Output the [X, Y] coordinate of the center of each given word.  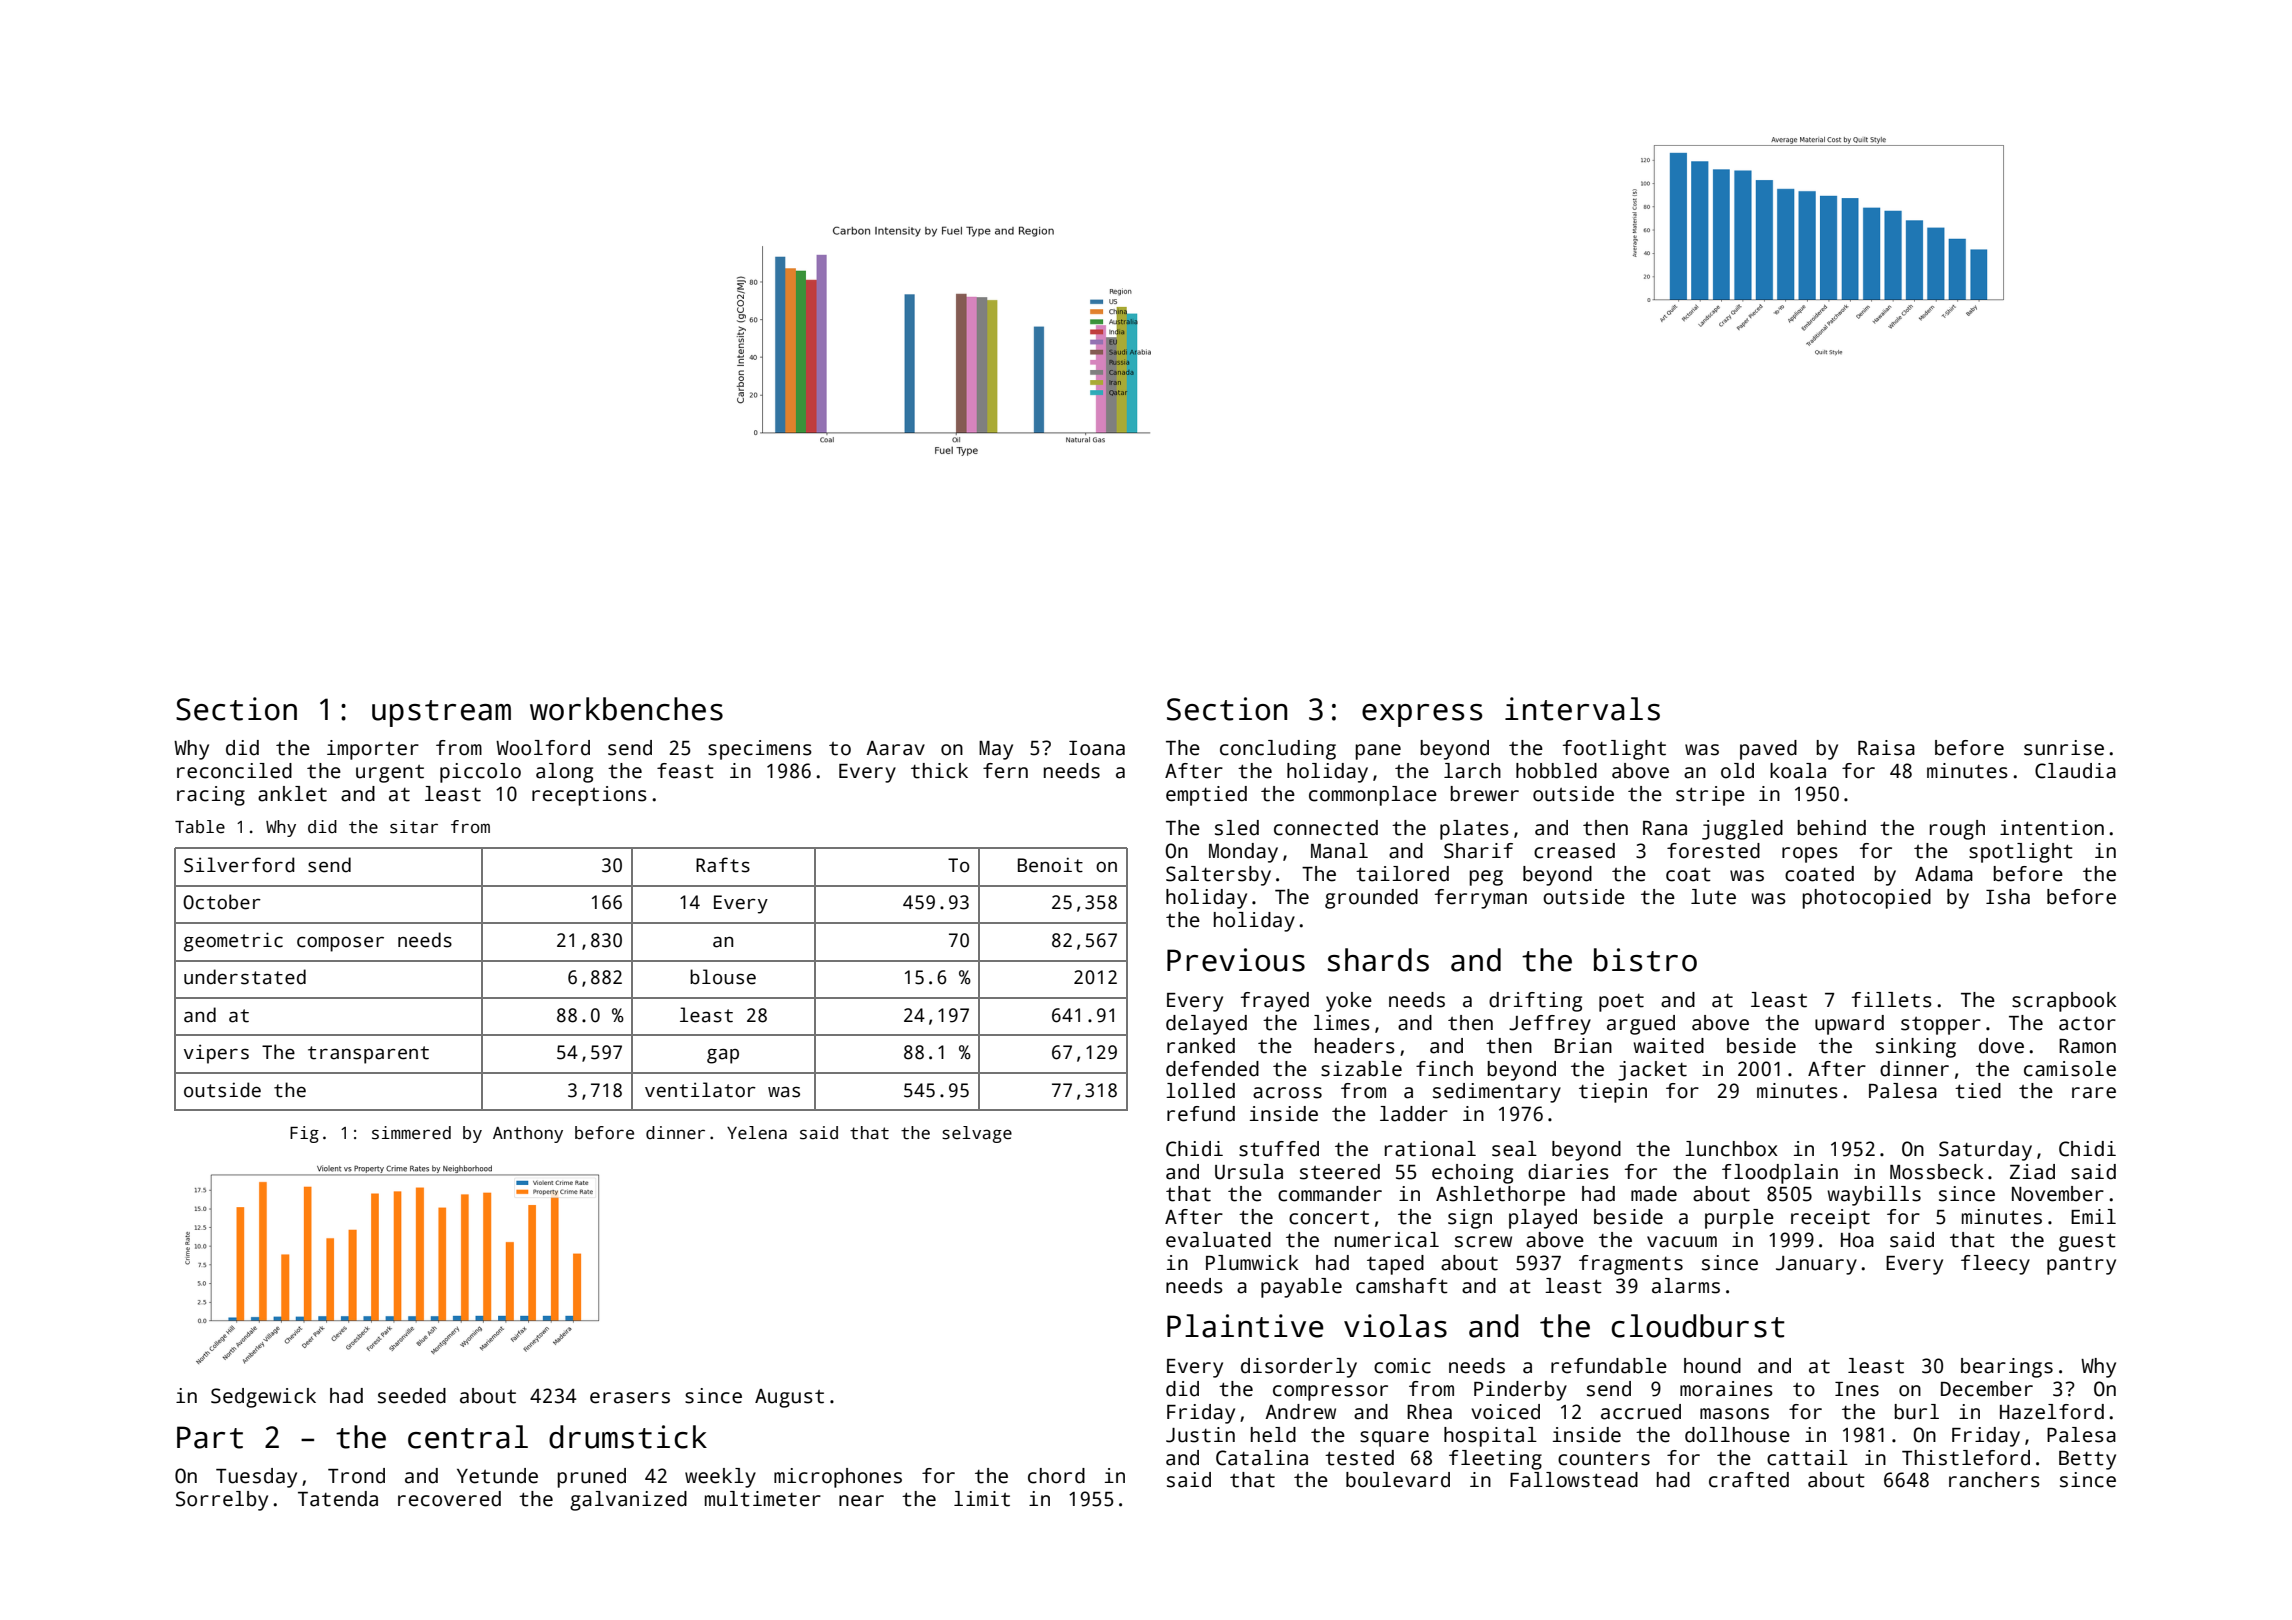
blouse [723, 977]
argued [1641, 1025]
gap [723, 1056]
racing [211, 796]
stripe [1710, 796]
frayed [1275, 1002]
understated [245, 977]
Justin [1200, 1435]
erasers [630, 1398]
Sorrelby [222, 1501]
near [861, 1501]
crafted [1749, 1480]
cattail [1807, 1458]
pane [1378, 752]
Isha [2008, 897]
